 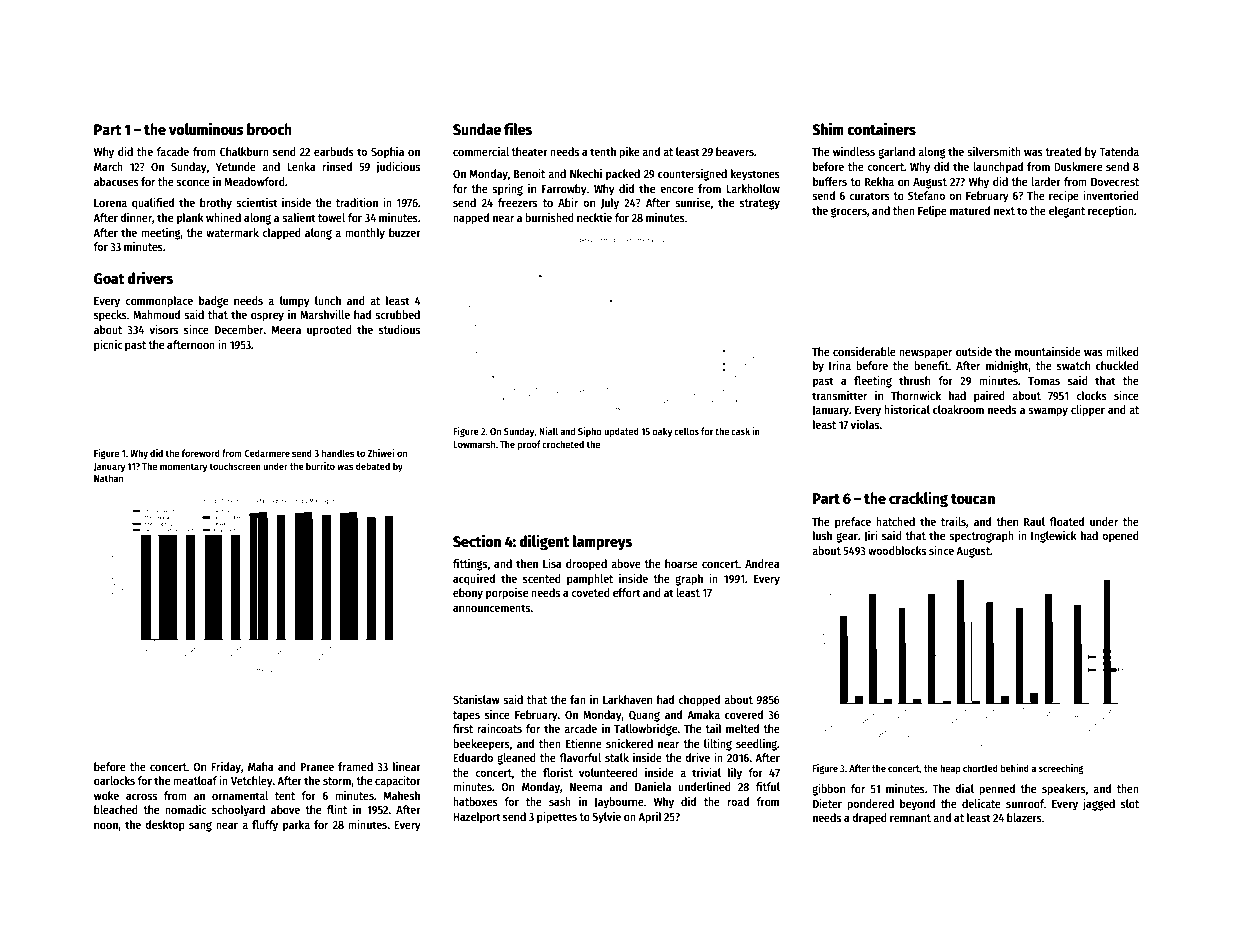 What do you see at coordinates (206, 128) in the screenshot?
I see `voluminous` at bounding box center [206, 128].
